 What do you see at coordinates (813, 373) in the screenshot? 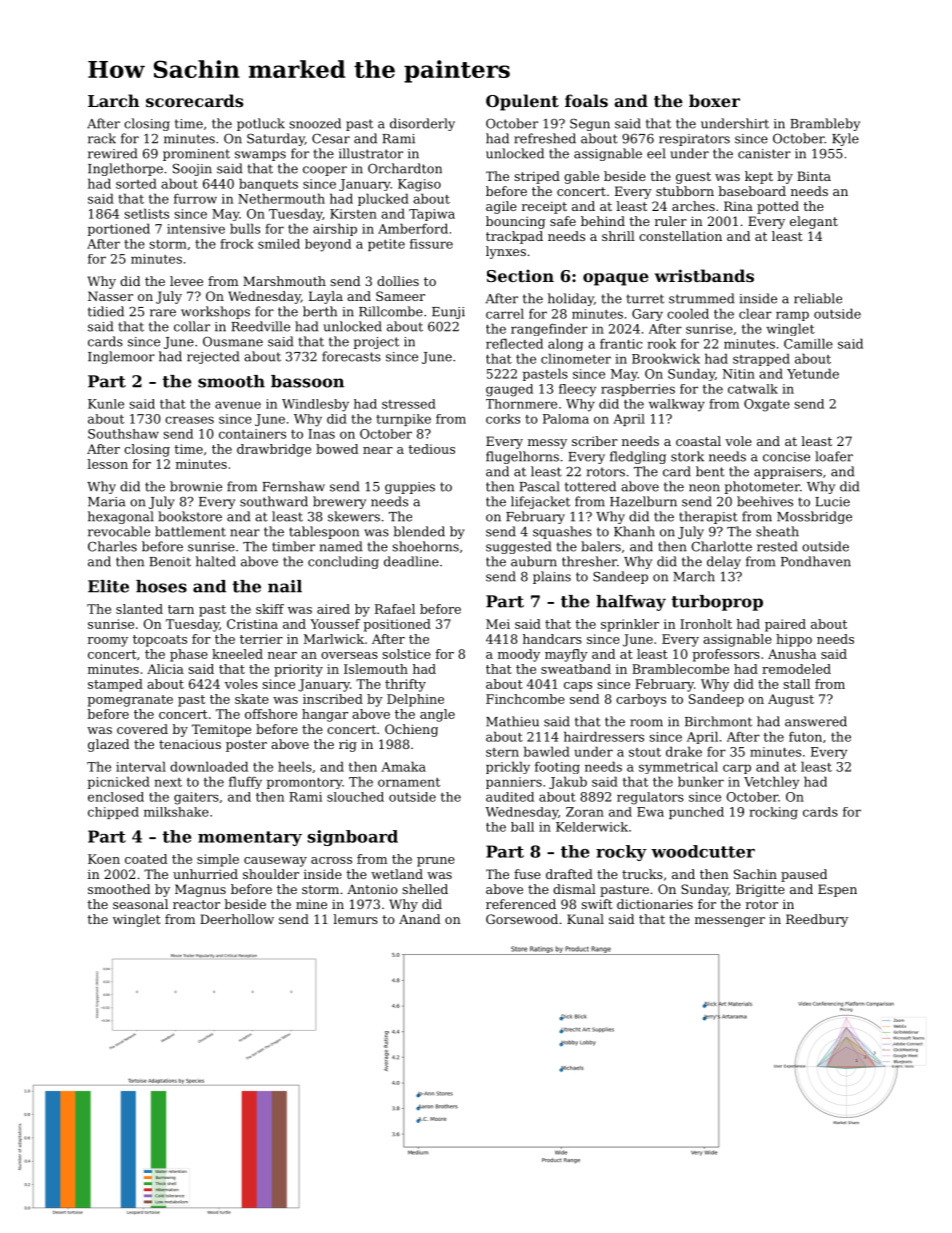
I see `Yetunde` at bounding box center [813, 373].
